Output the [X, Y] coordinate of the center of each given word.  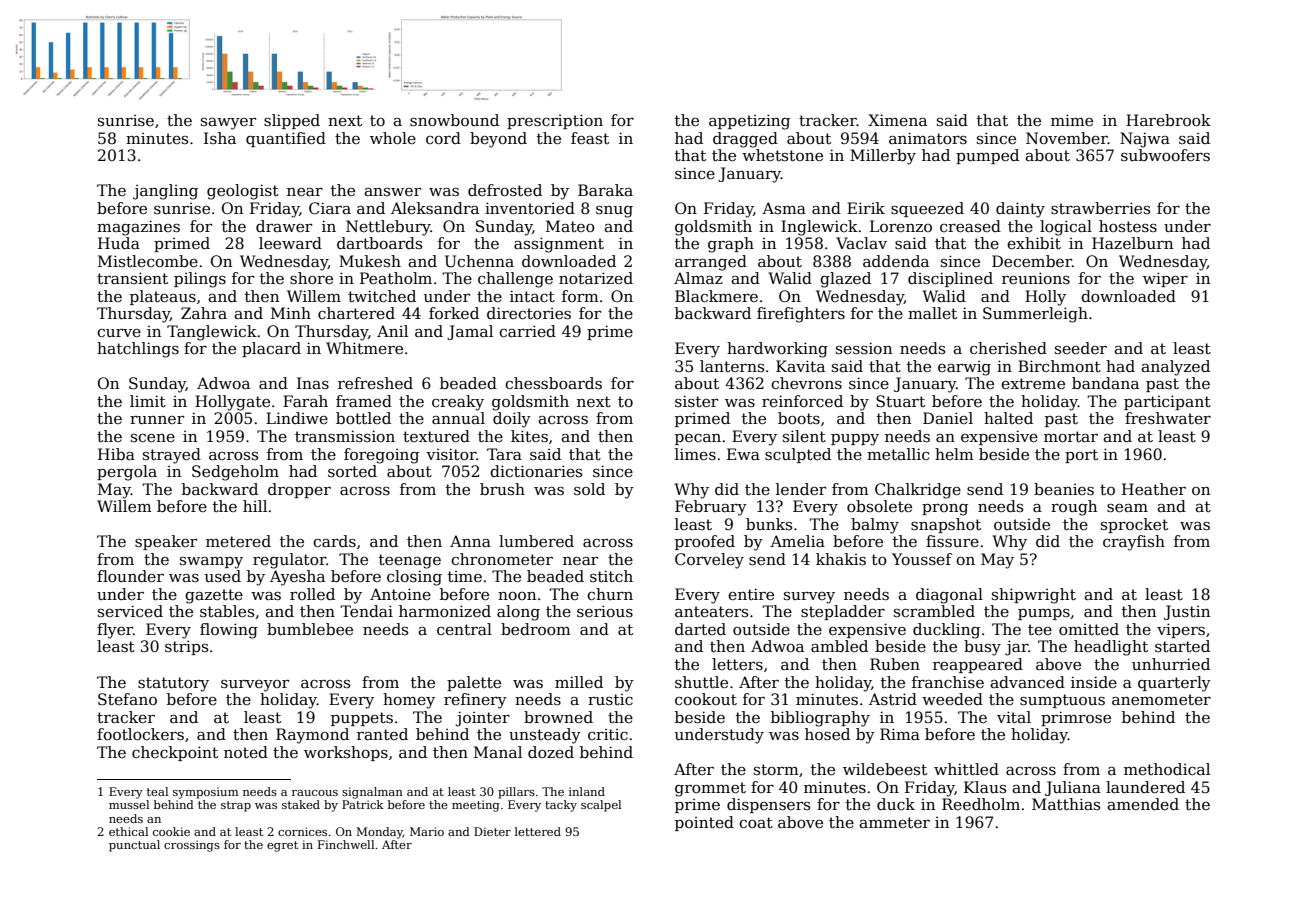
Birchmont [1059, 366]
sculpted [798, 455]
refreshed [375, 383]
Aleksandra [435, 208]
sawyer [228, 124]
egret [282, 846]
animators [928, 138]
